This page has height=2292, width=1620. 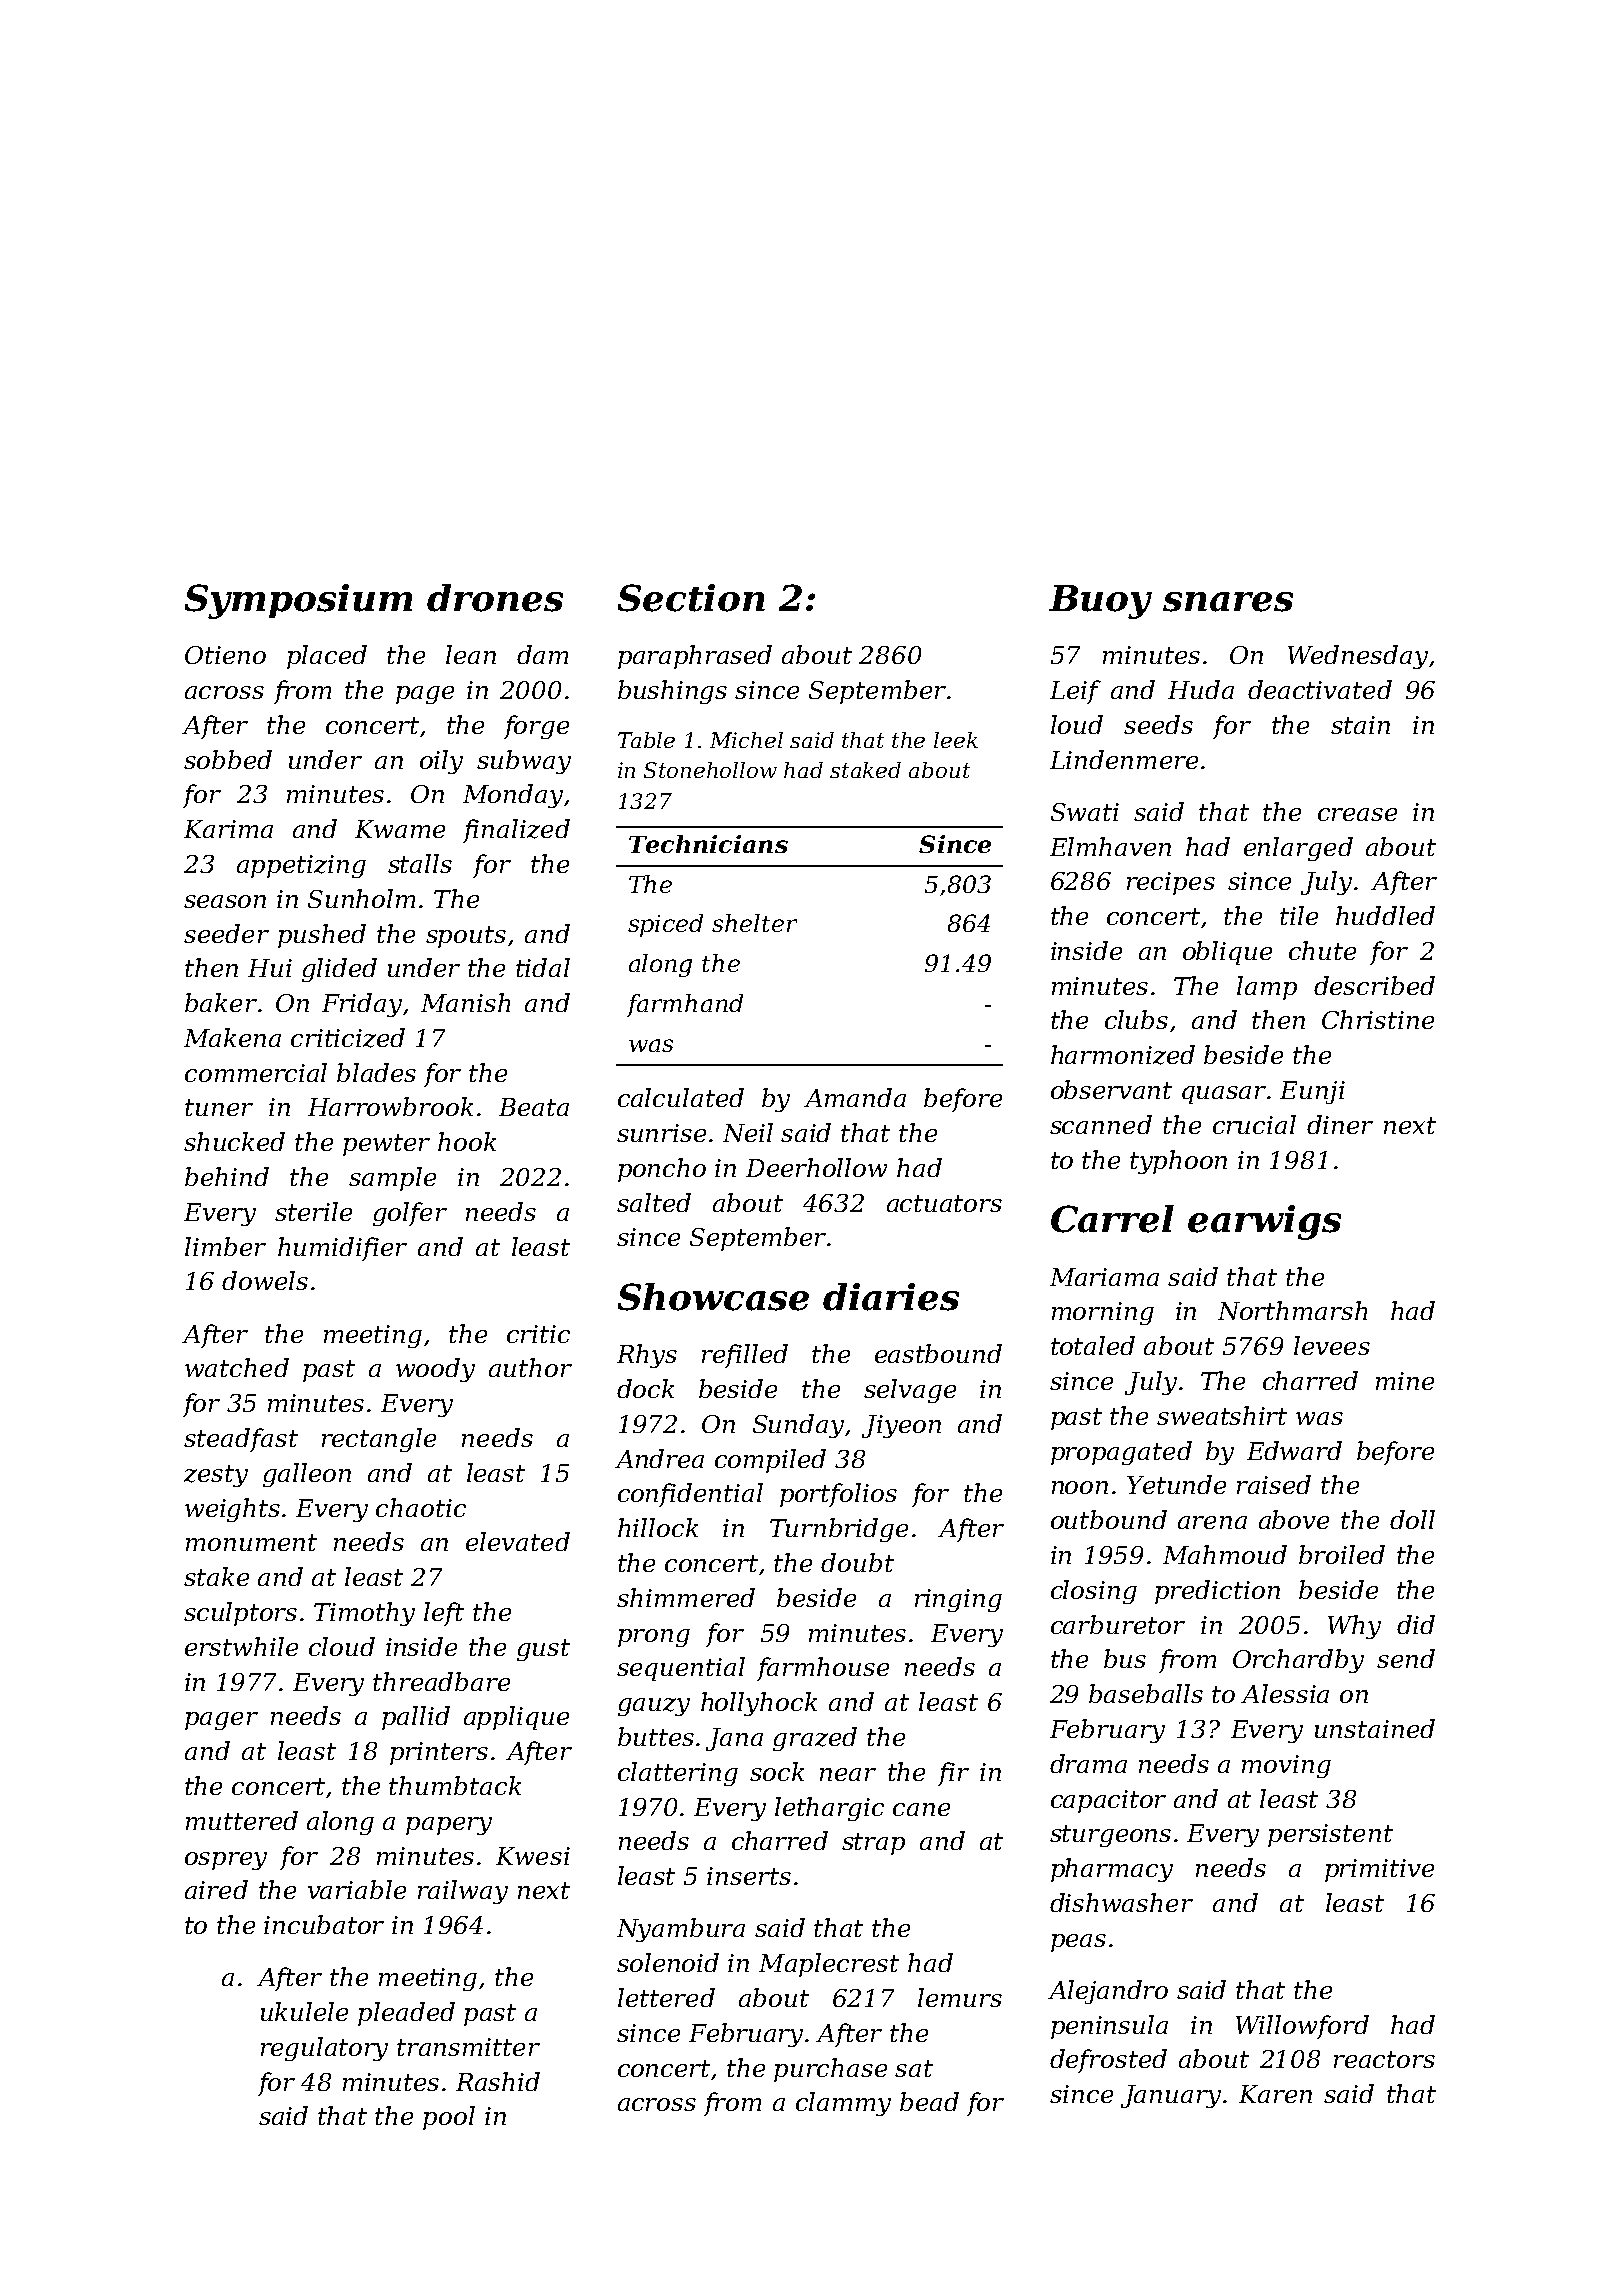 I want to click on dowels, so click(x=265, y=1280).
